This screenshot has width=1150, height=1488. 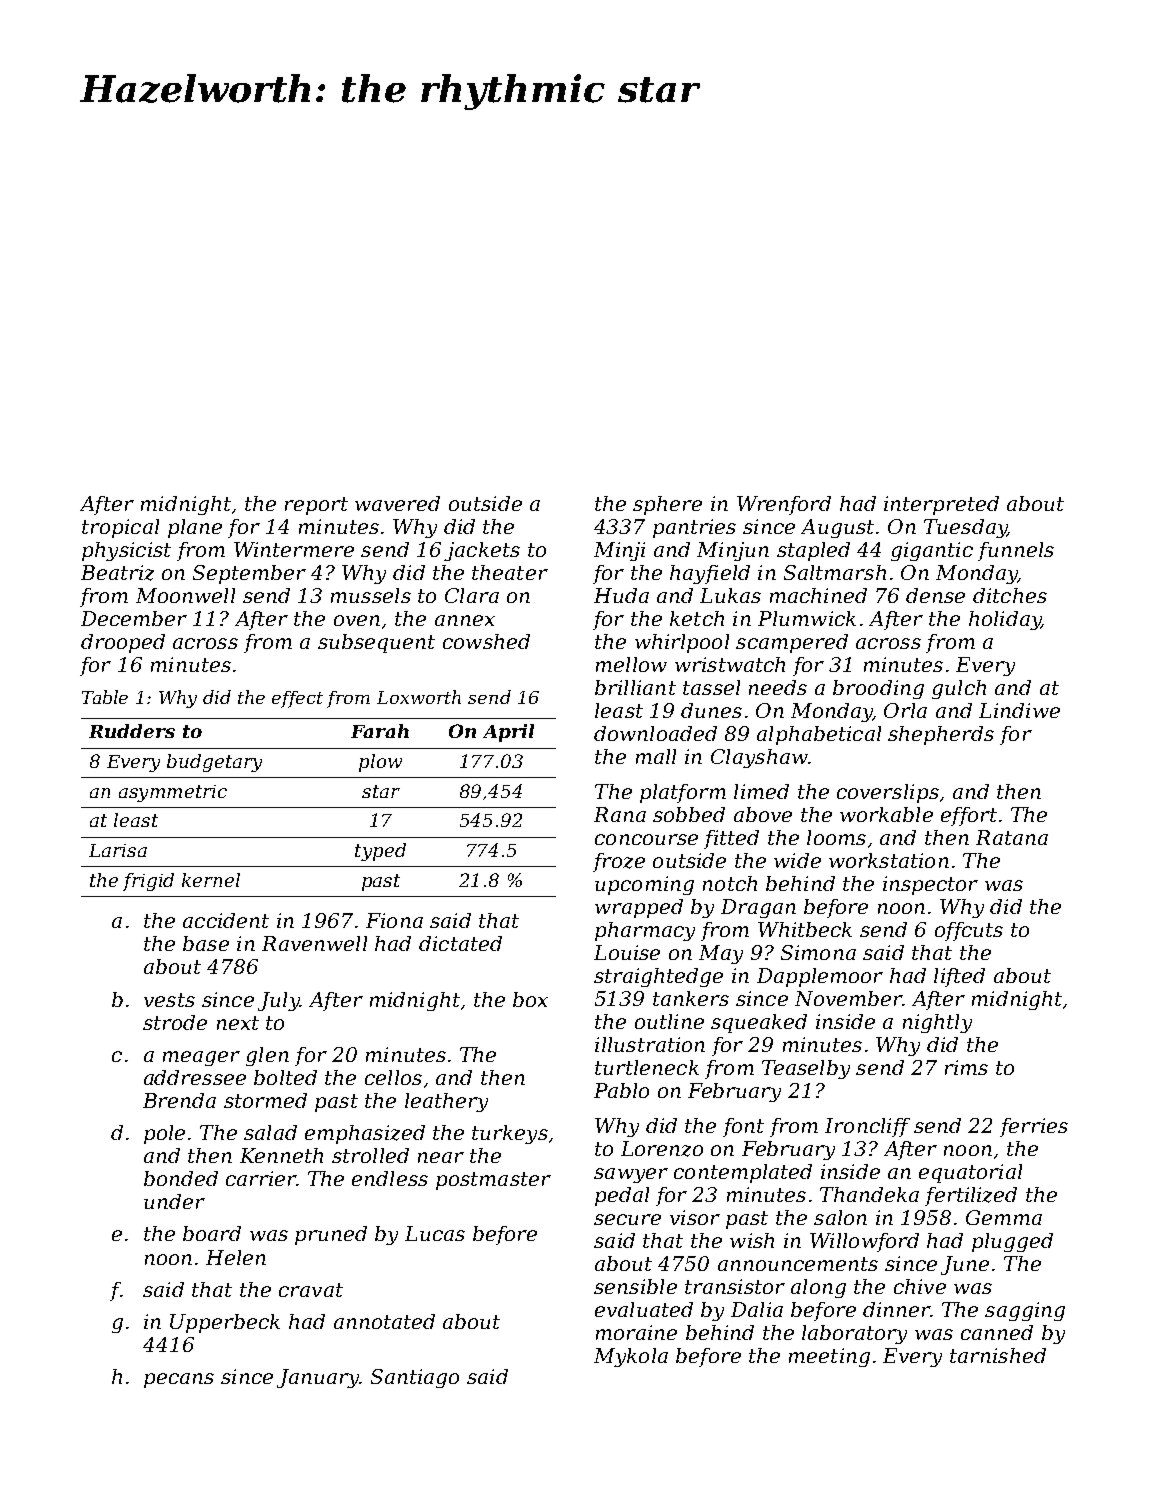 What do you see at coordinates (393, 1077) in the screenshot?
I see `cellos` at bounding box center [393, 1077].
